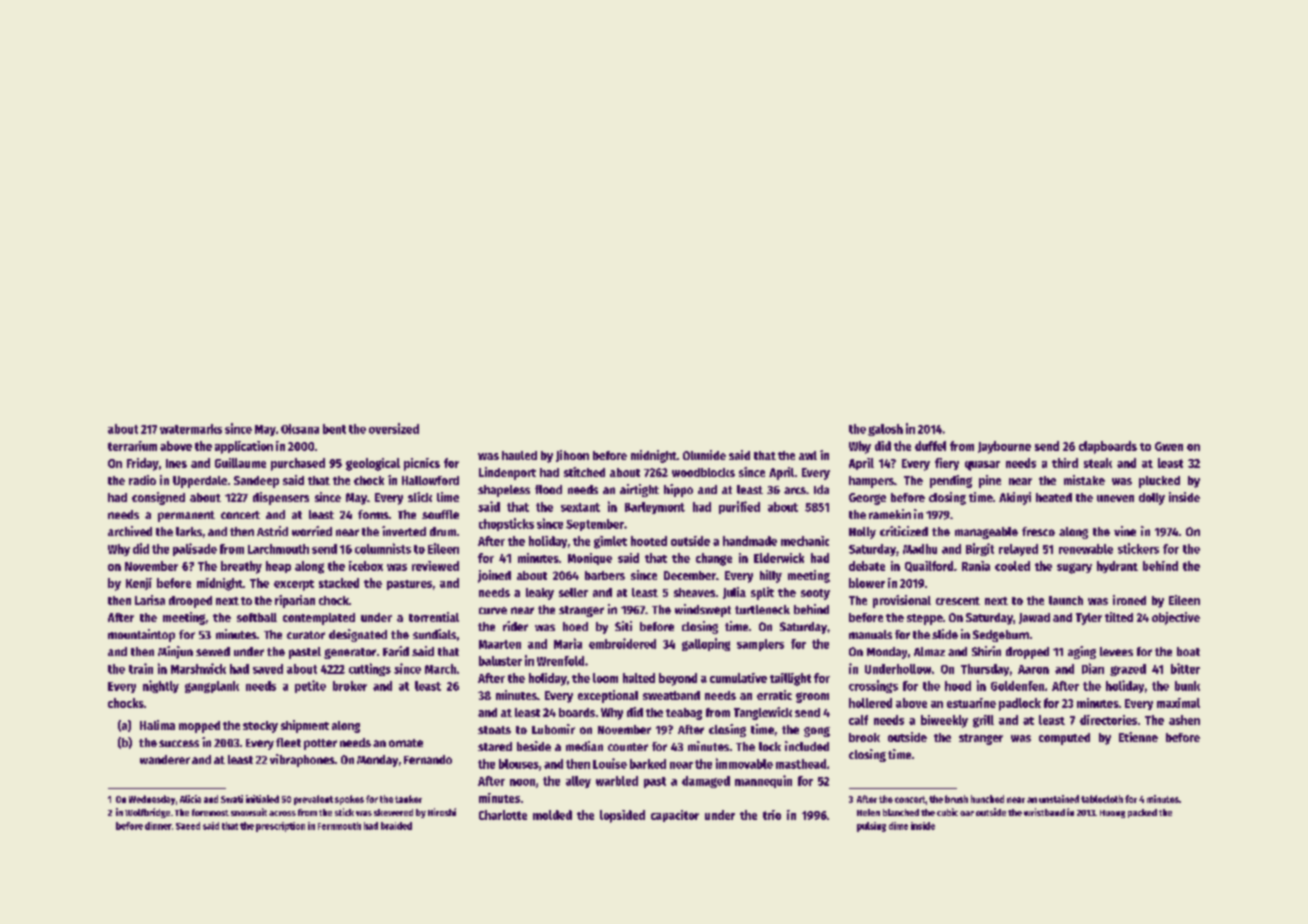 The image size is (1308, 924). I want to click on dinner, so click(158, 826).
